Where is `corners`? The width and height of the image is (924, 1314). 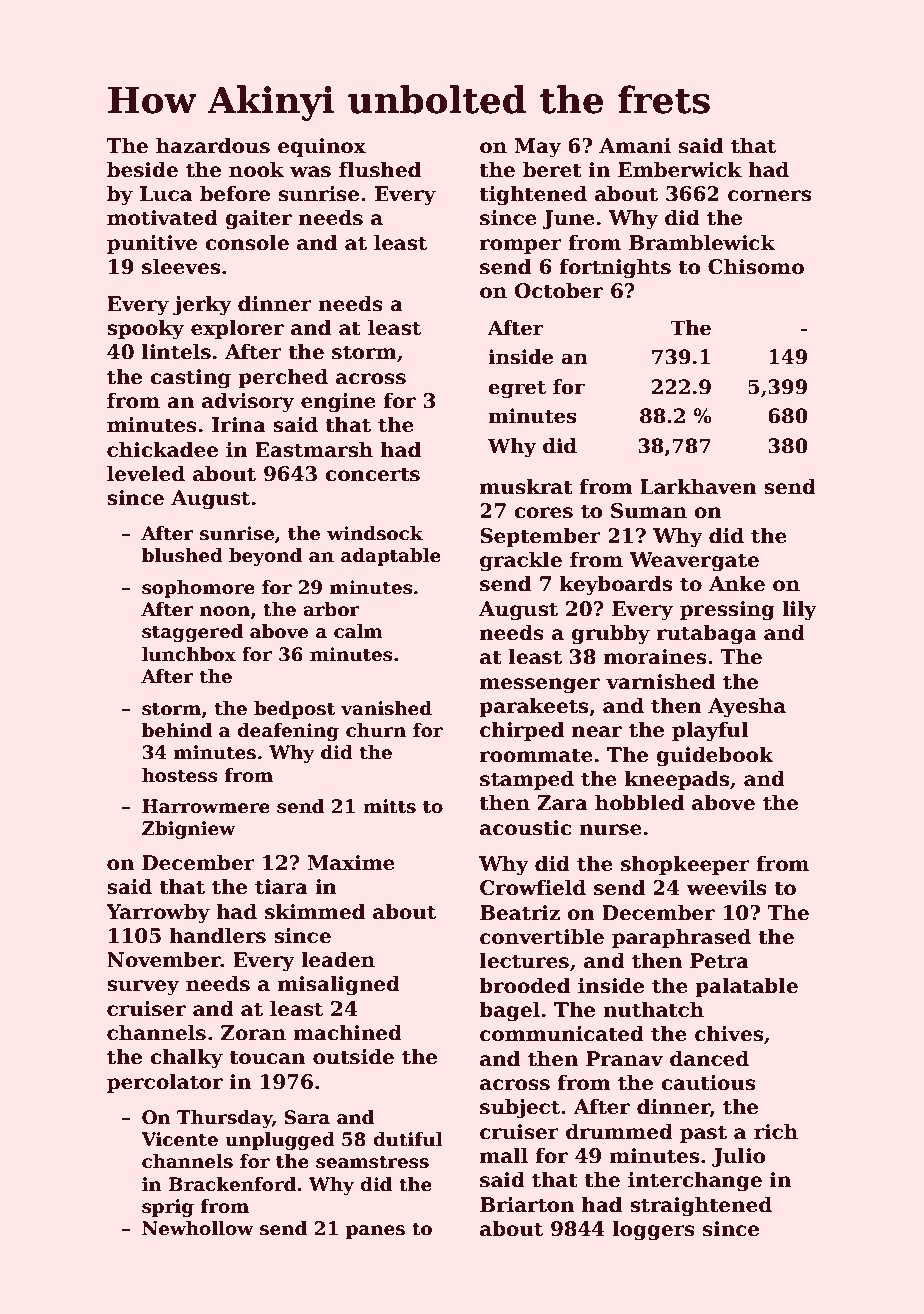
corners is located at coordinates (769, 196).
